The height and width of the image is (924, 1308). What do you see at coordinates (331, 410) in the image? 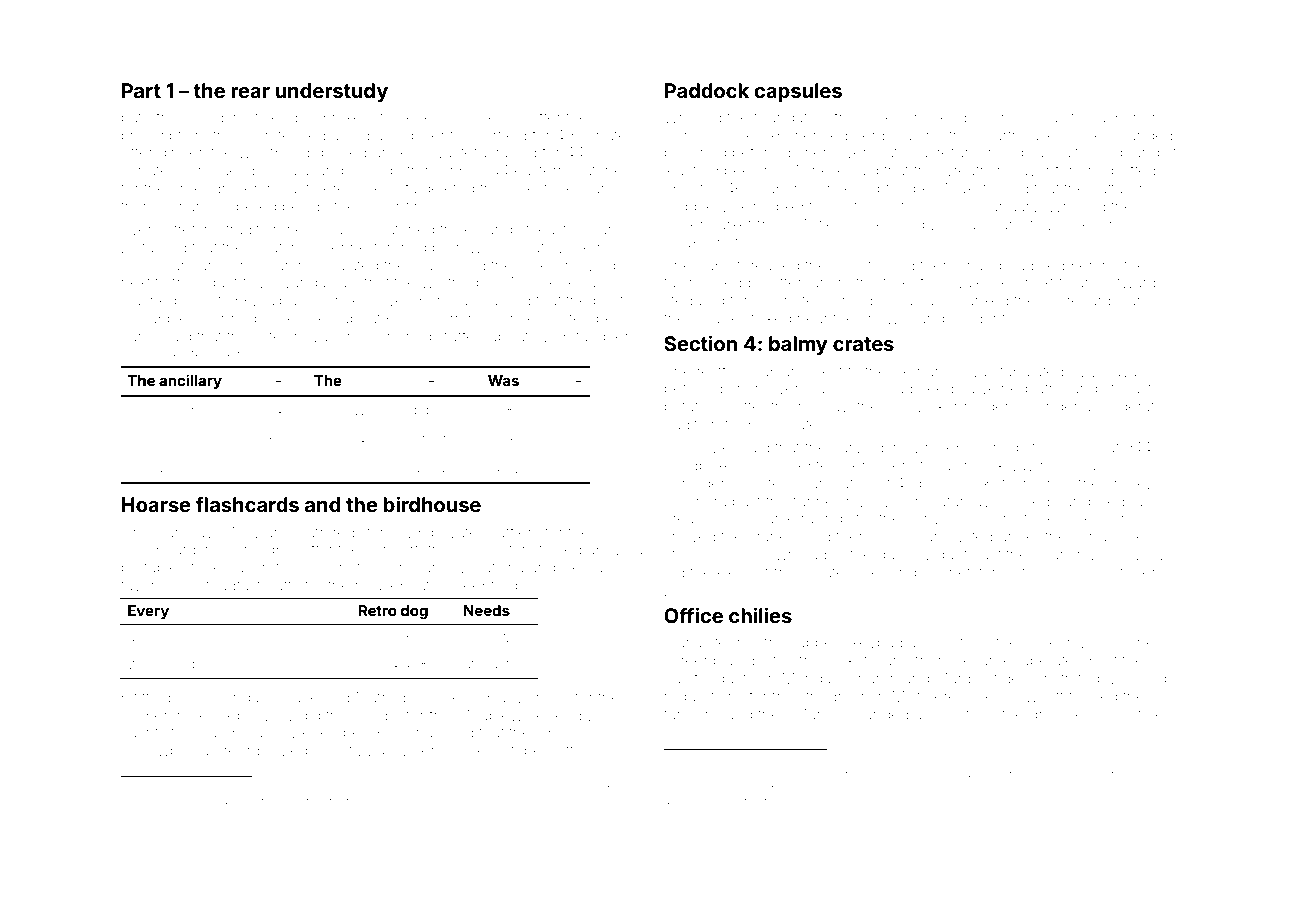
I see `noon` at bounding box center [331, 410].
